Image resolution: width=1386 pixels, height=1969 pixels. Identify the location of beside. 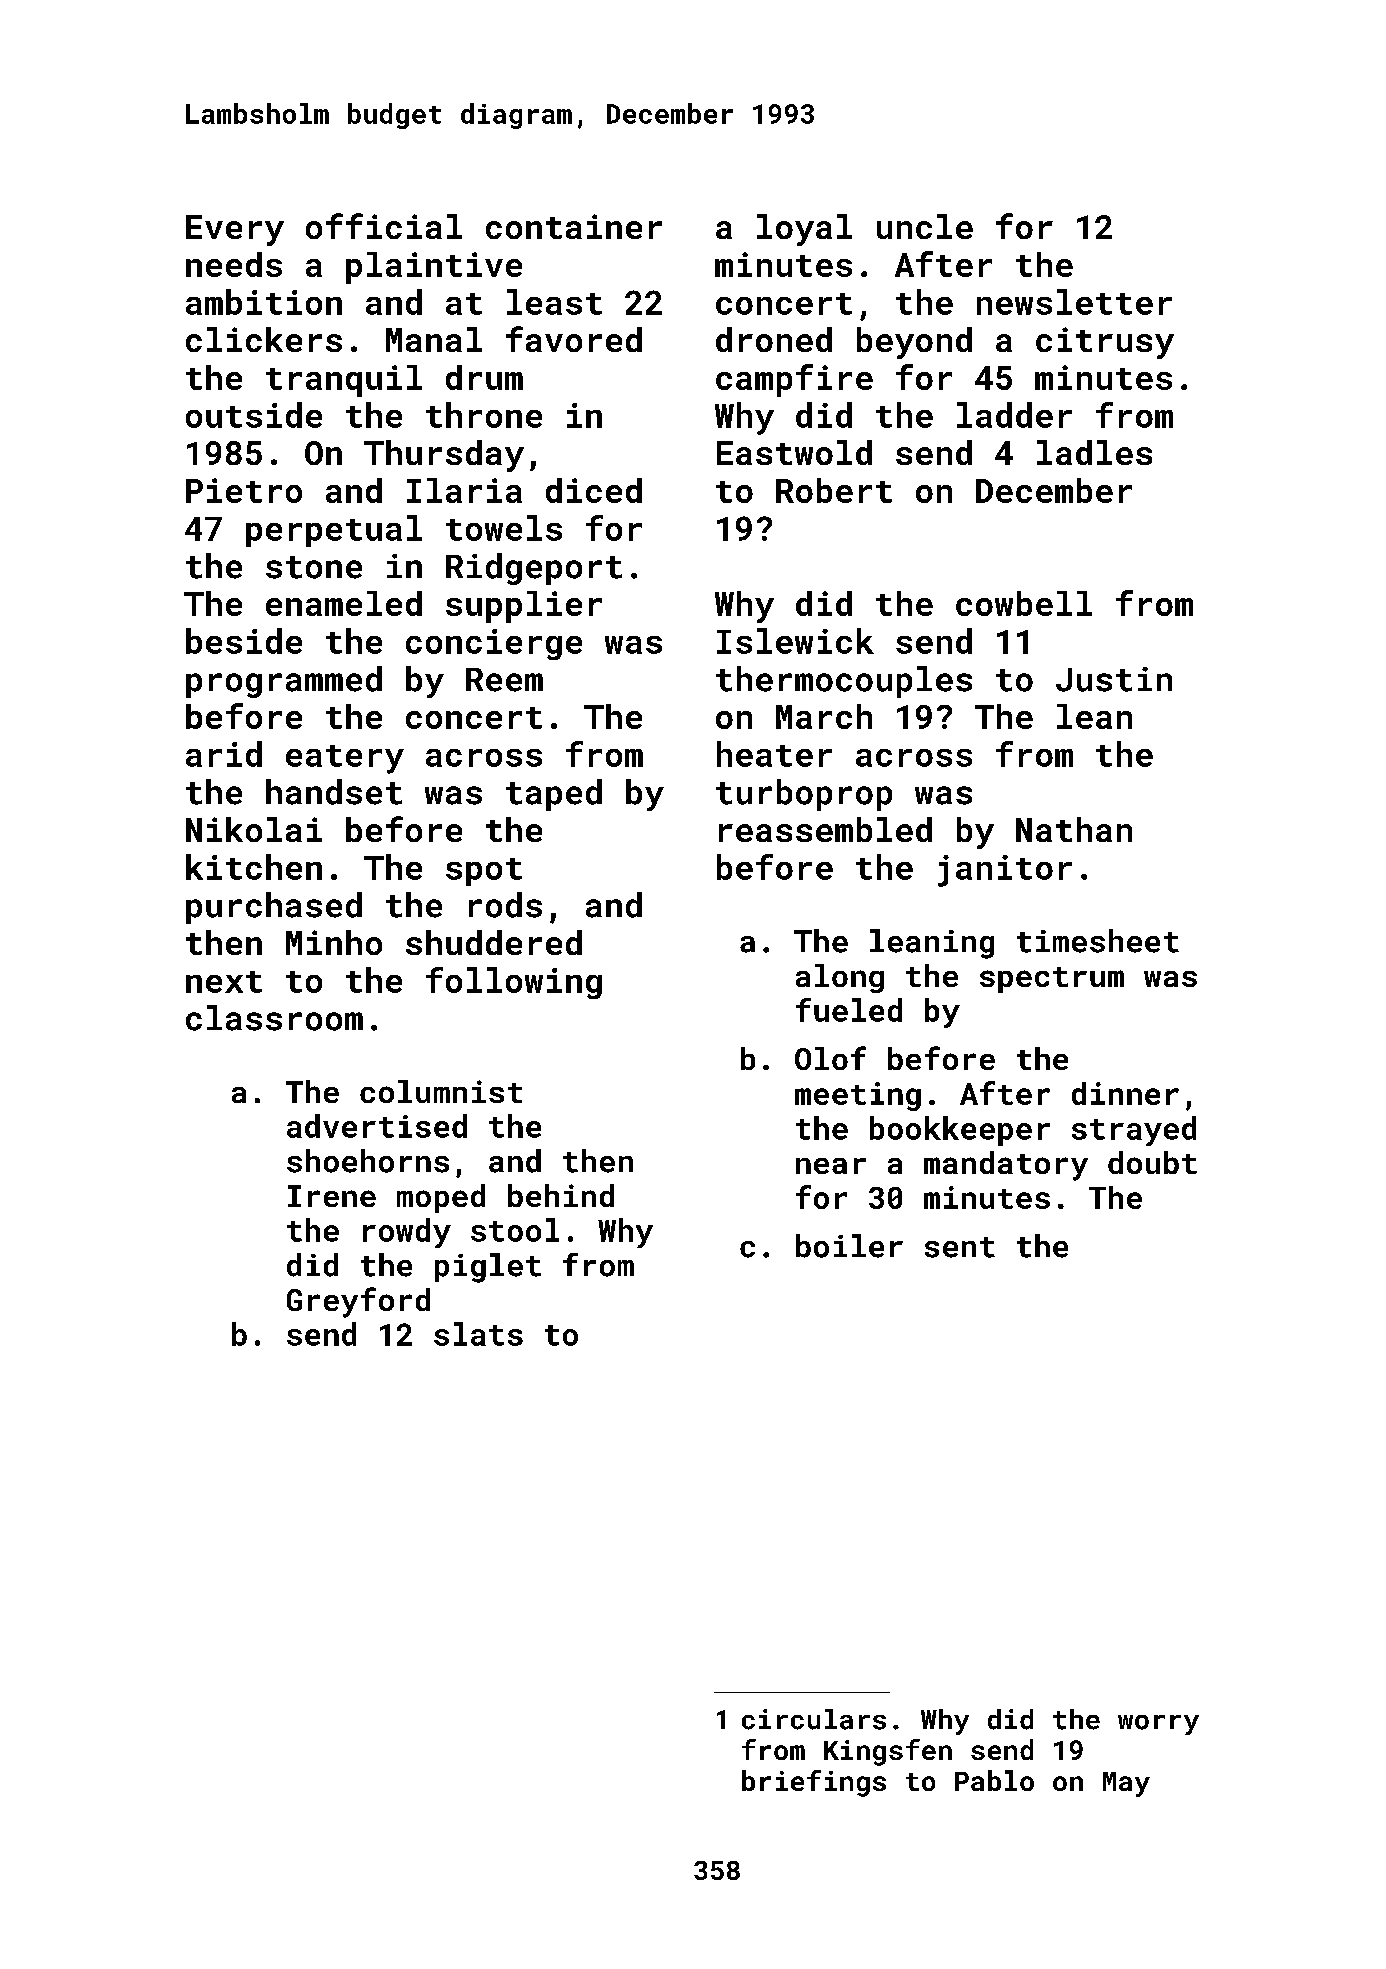
(244, 641).
